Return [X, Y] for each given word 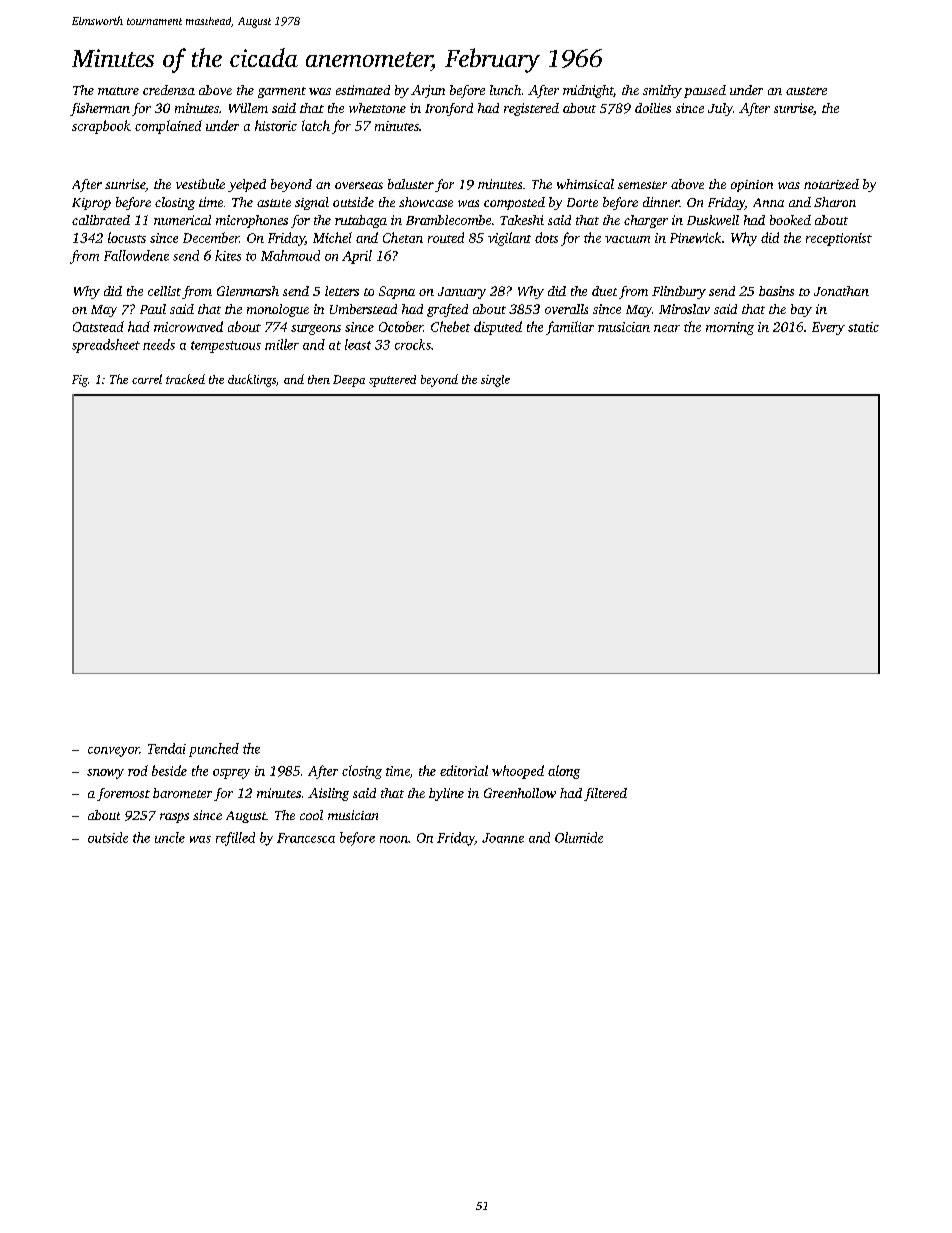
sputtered [392, 381]
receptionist [839, 239]
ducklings [252, 380]
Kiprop [91, 204]
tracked [185, 379]
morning [730, 328]
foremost [123, 794]
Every [828, 328]
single [495, 381]
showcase [426, 202]
